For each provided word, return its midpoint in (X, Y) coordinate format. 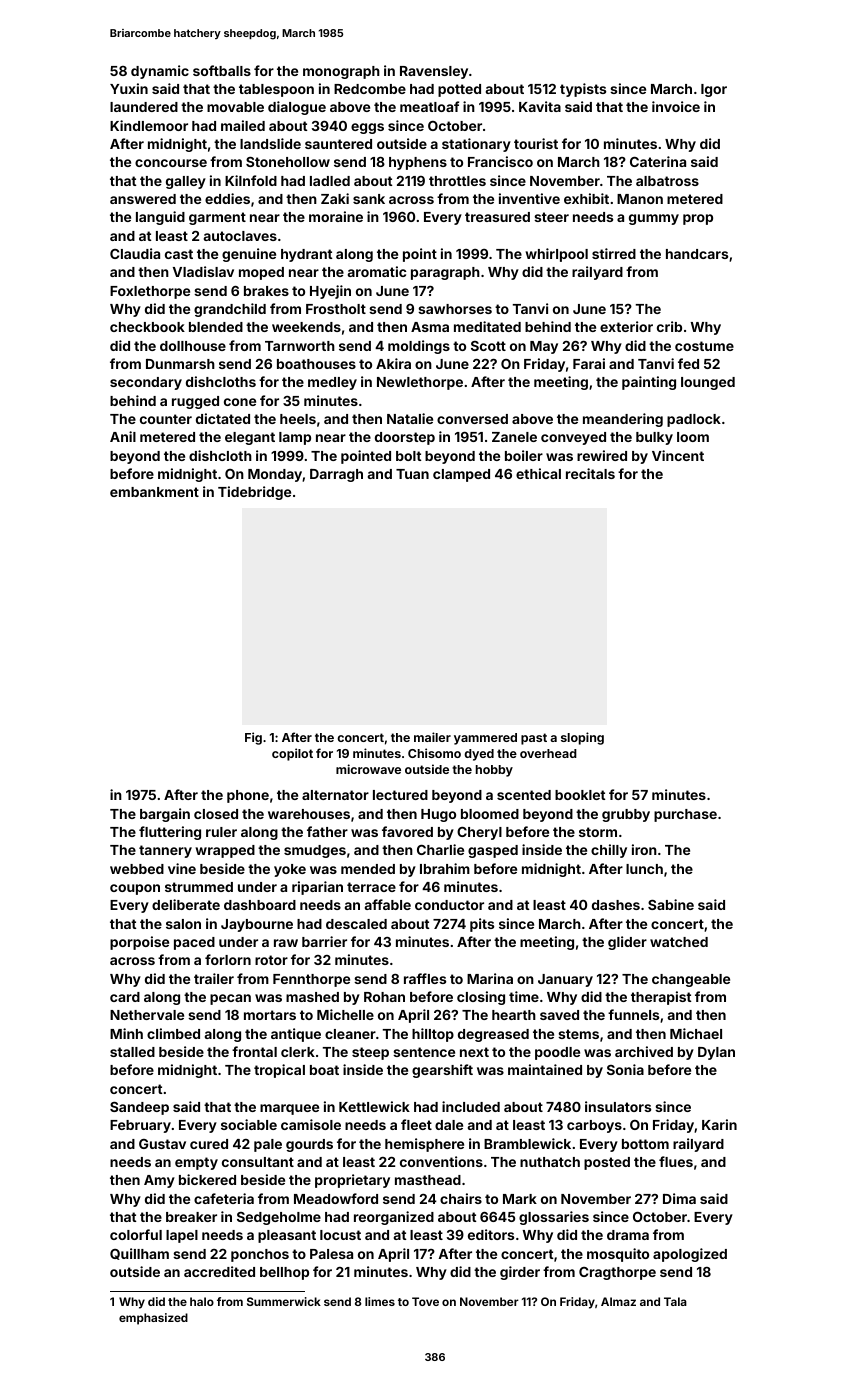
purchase (685, 815)
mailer (432, 737)
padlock (694, 420)
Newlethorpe (420, 383)
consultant (258, 1162)
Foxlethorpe (150, 292)
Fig (253, 738)
